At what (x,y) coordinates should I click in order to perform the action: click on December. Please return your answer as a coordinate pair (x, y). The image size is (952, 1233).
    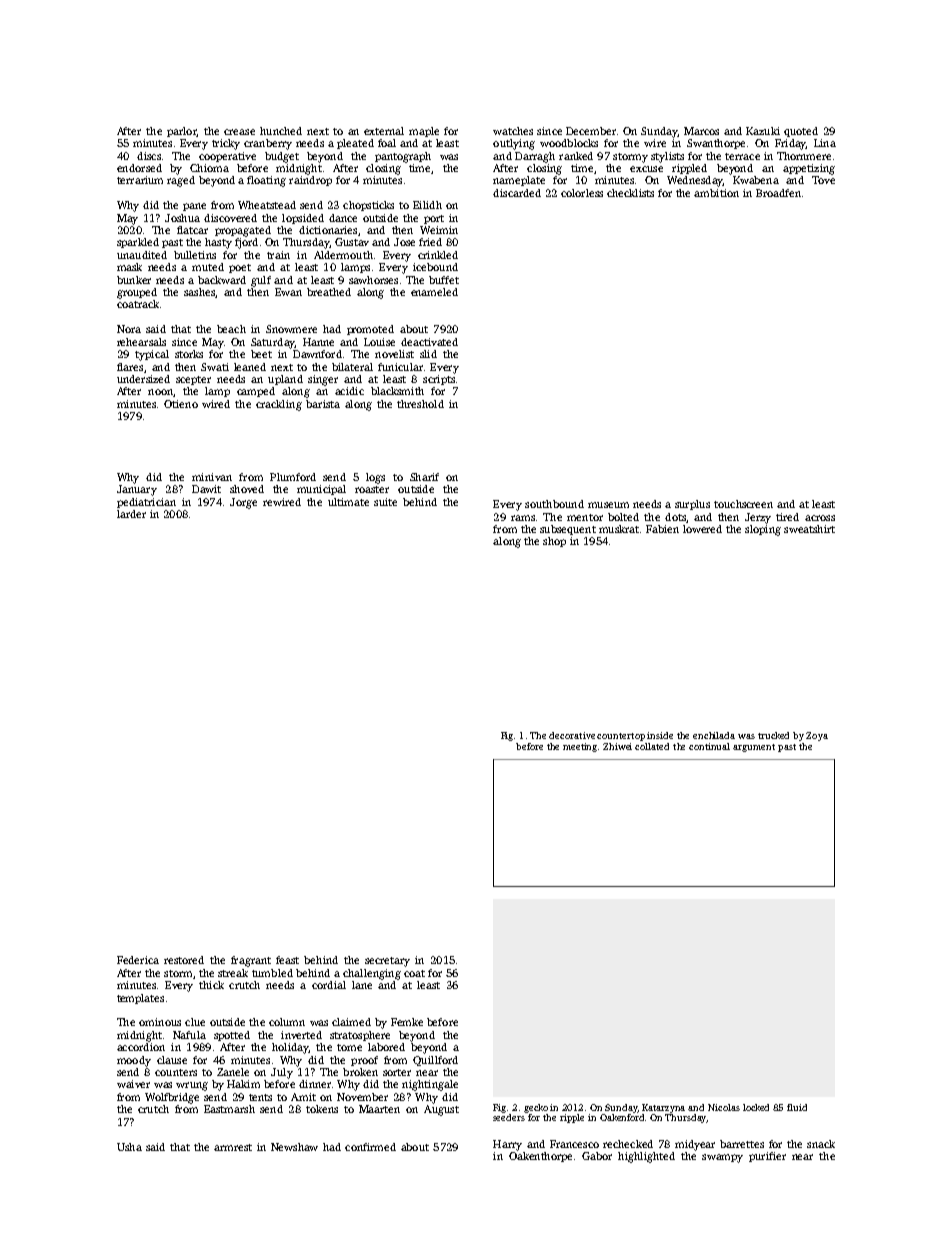
    Looking at the image, I should click on (591, 131).
